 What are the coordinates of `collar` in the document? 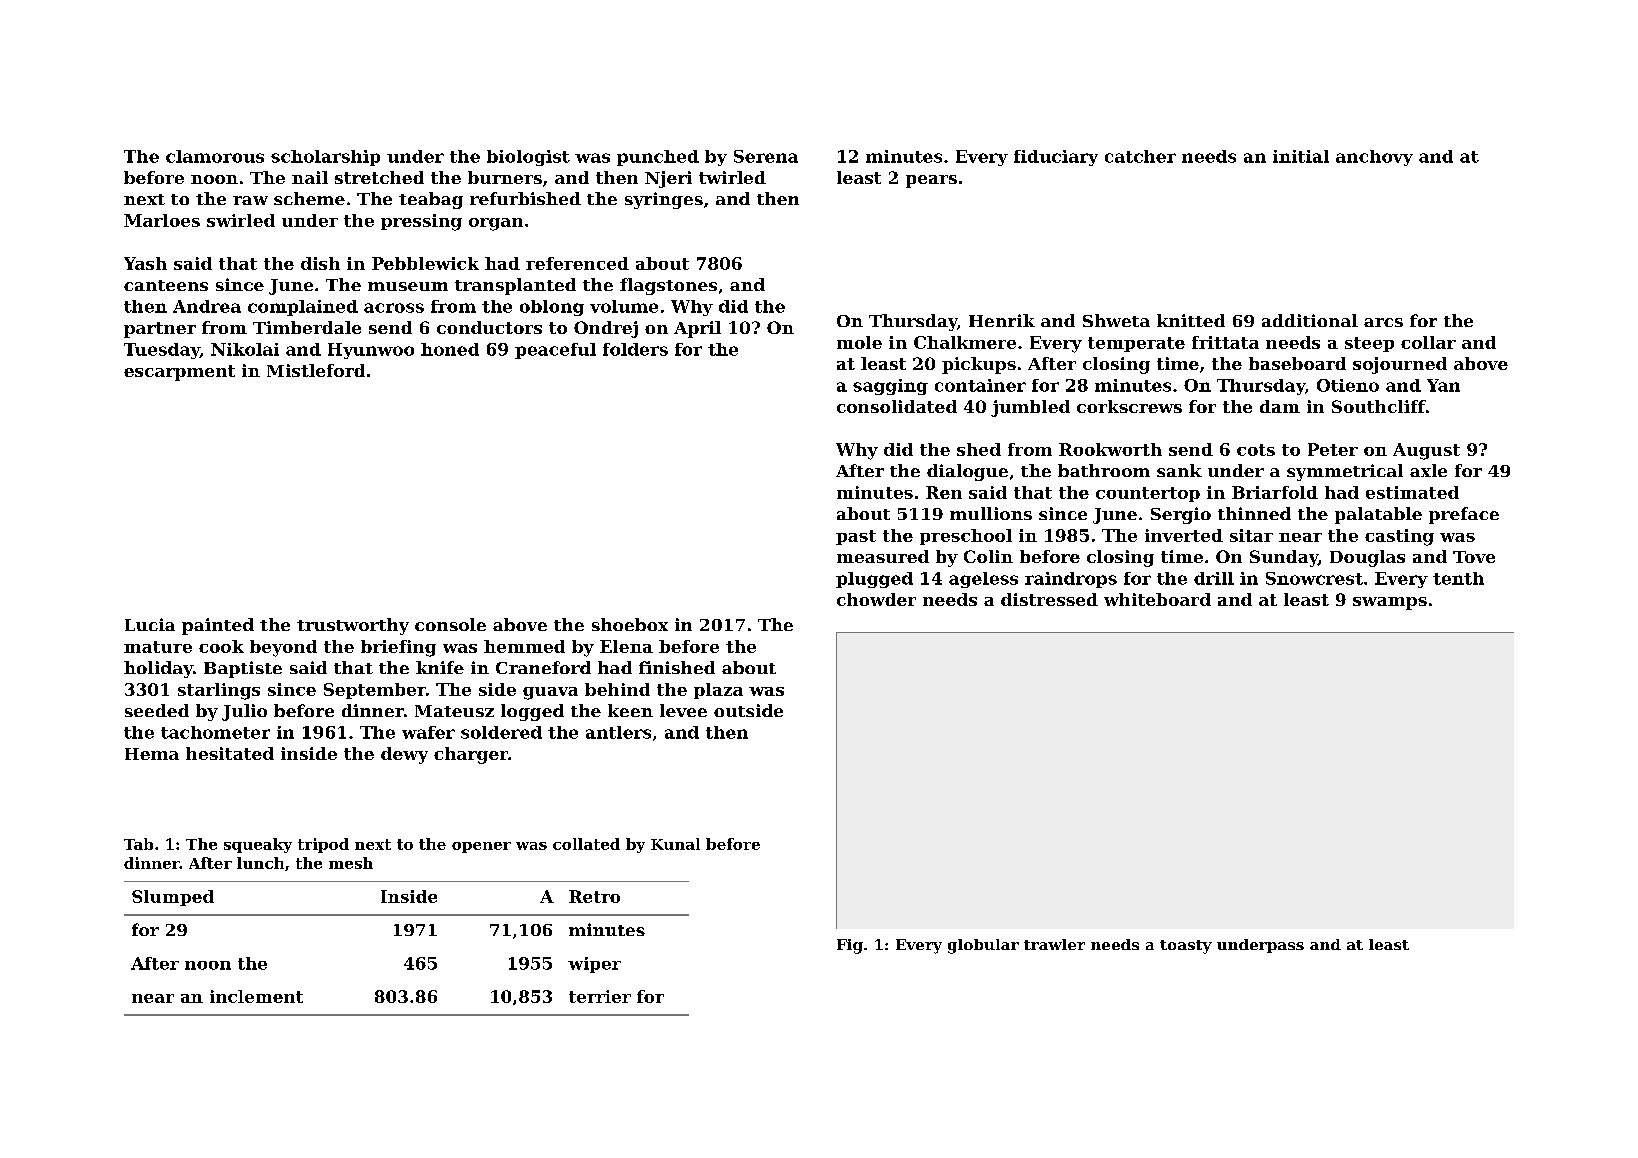 It's located at (1428, 342).
